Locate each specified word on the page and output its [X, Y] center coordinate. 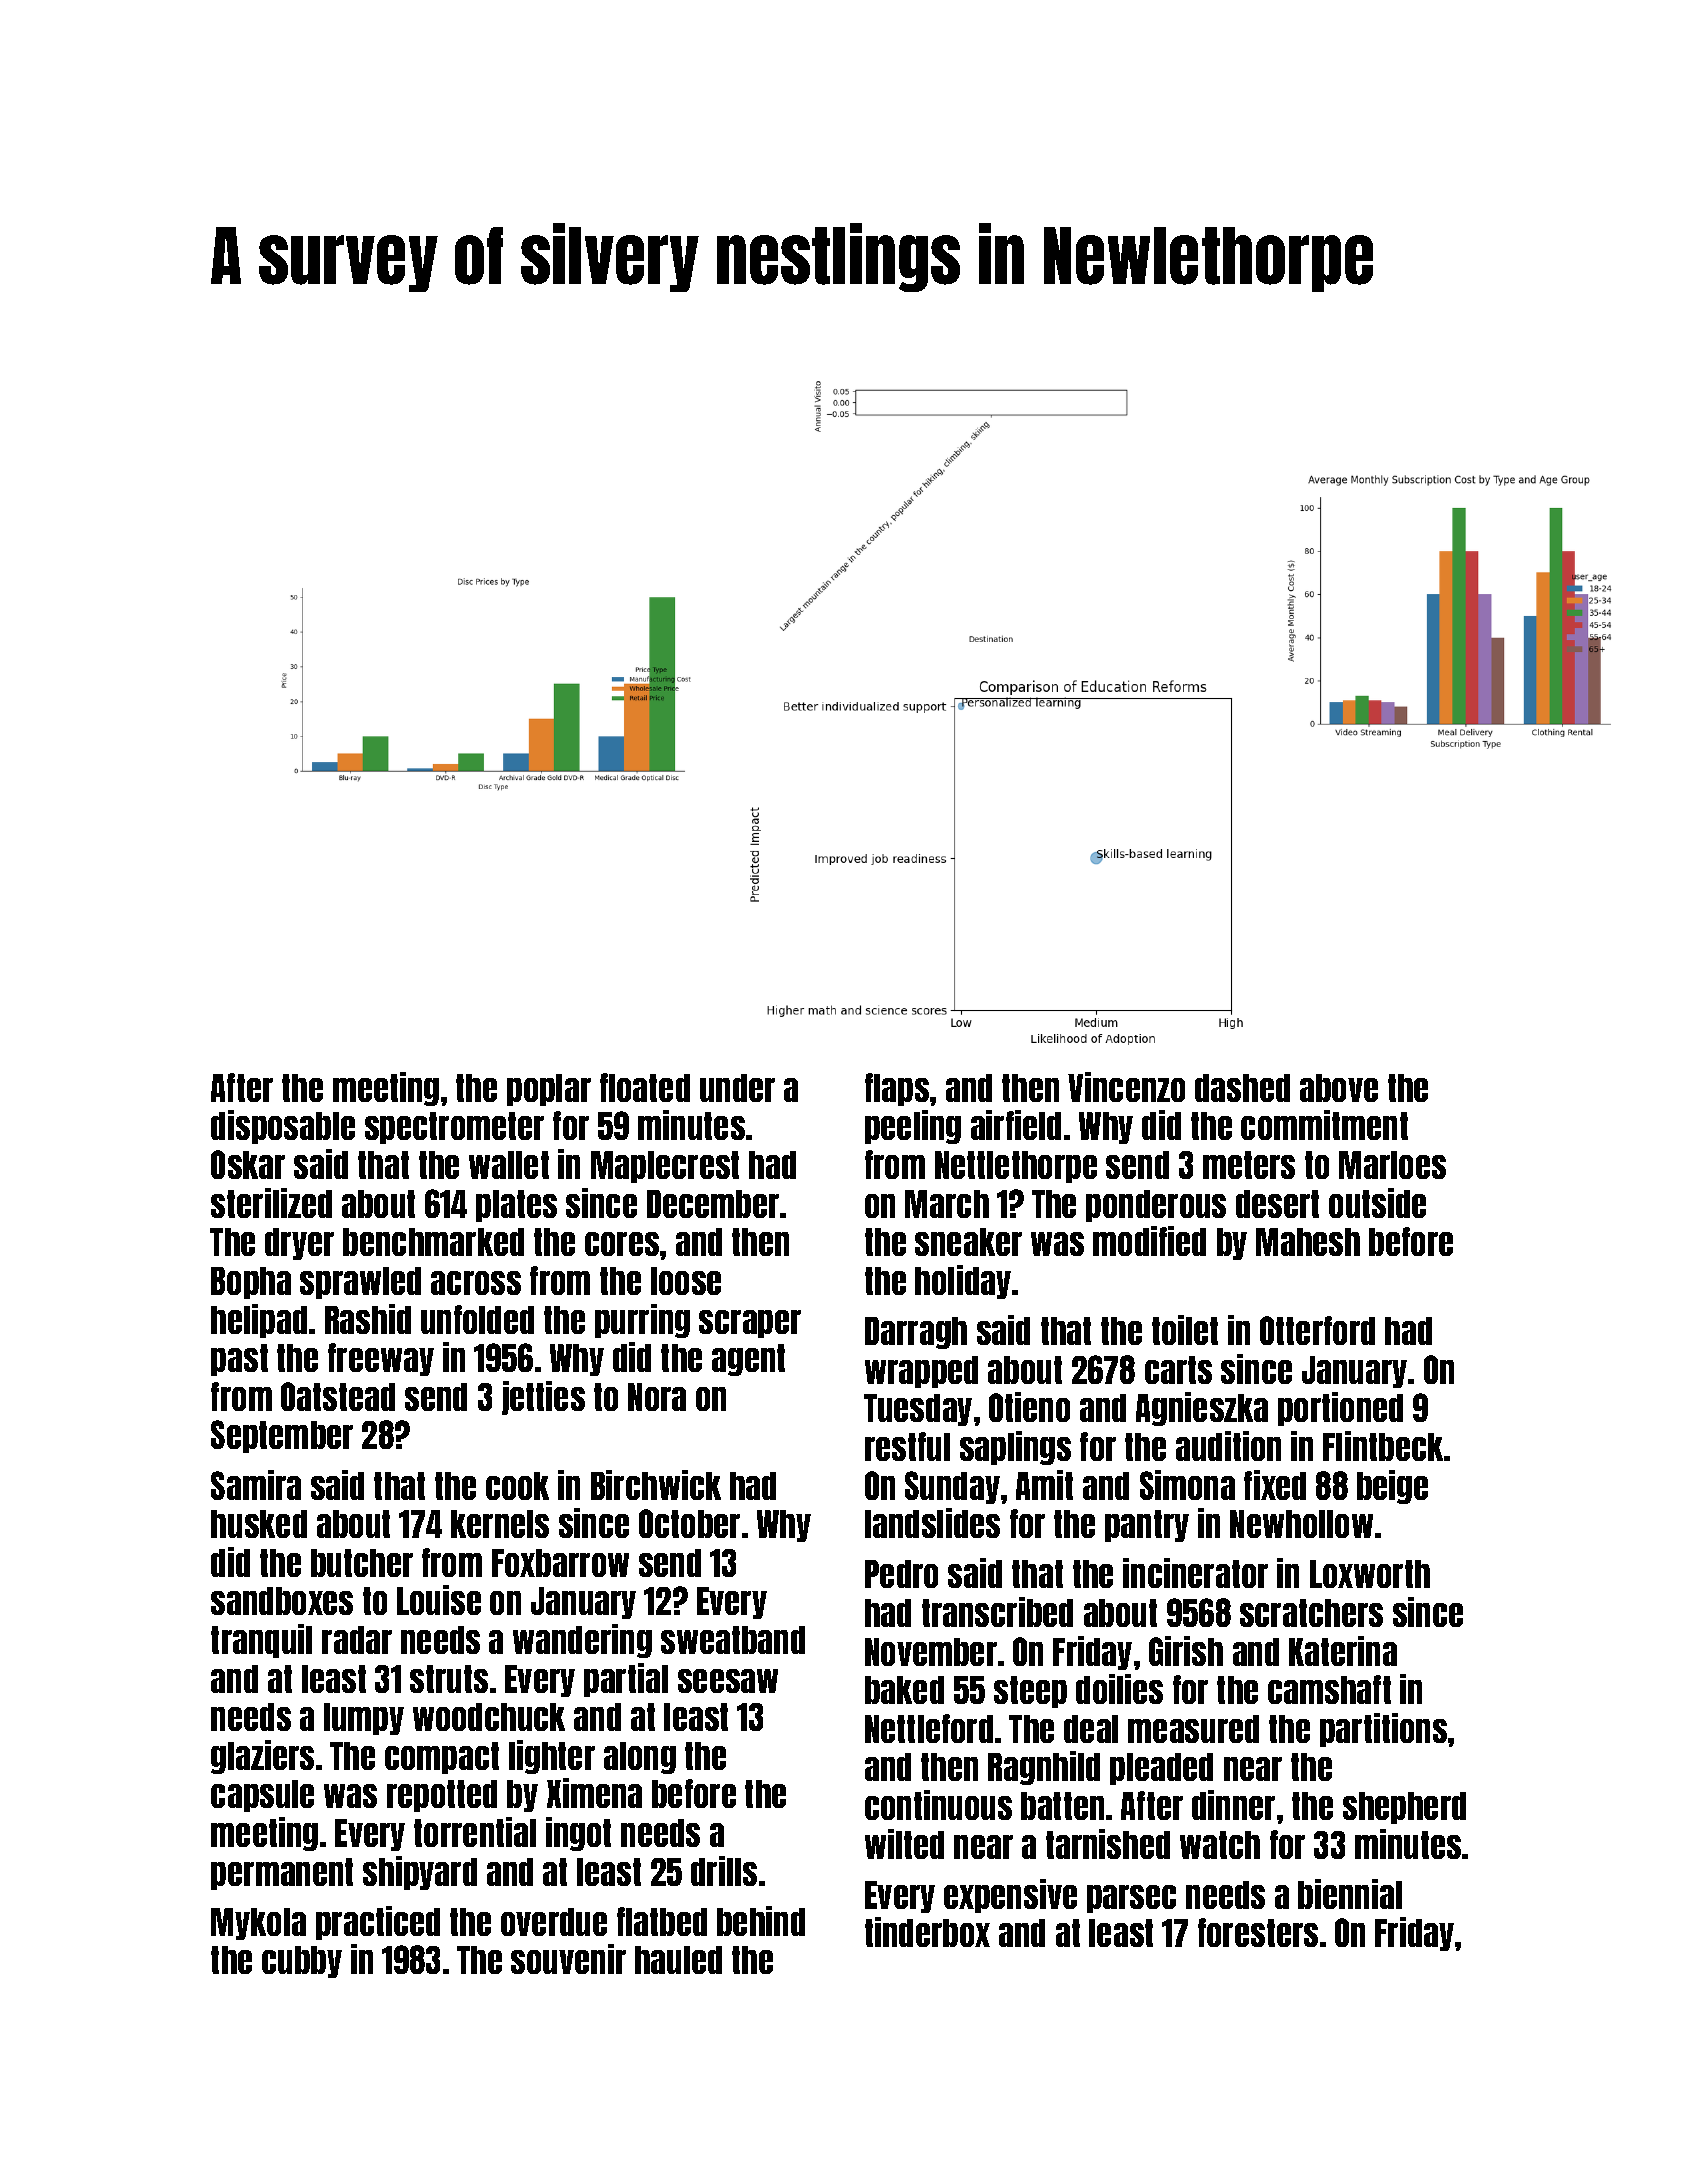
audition [1228, 1446]
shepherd [1404, 1808]
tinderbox [927, 1932]
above [1339, 1088]
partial [626, 1680]
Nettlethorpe [1016, 1167]
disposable [283, 1127]
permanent [282, 1874]
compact [442, 1758]
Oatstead [338, 1396]
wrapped [921, 1372]
